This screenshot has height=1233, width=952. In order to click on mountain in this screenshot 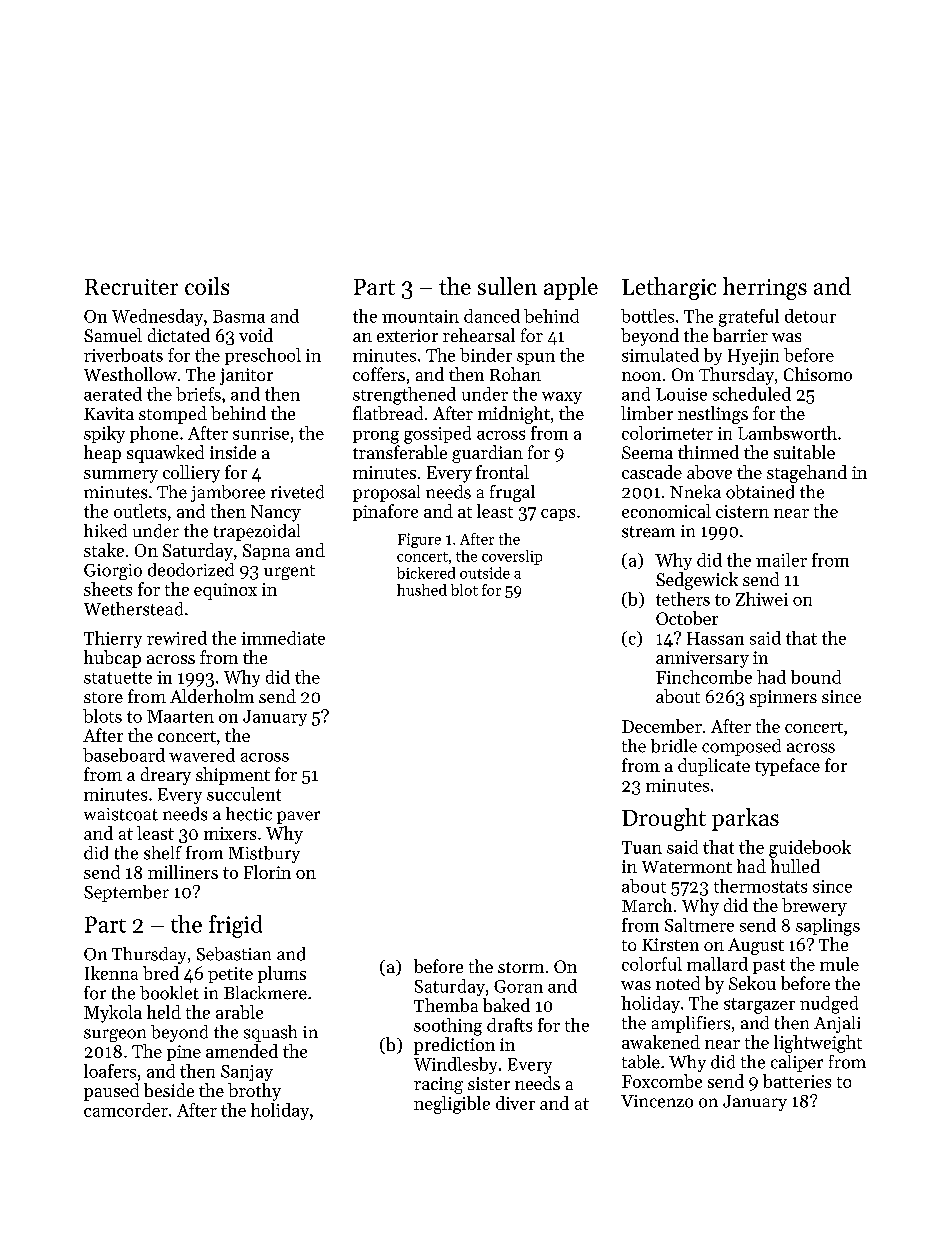, I will do `click(420, 316)`.
